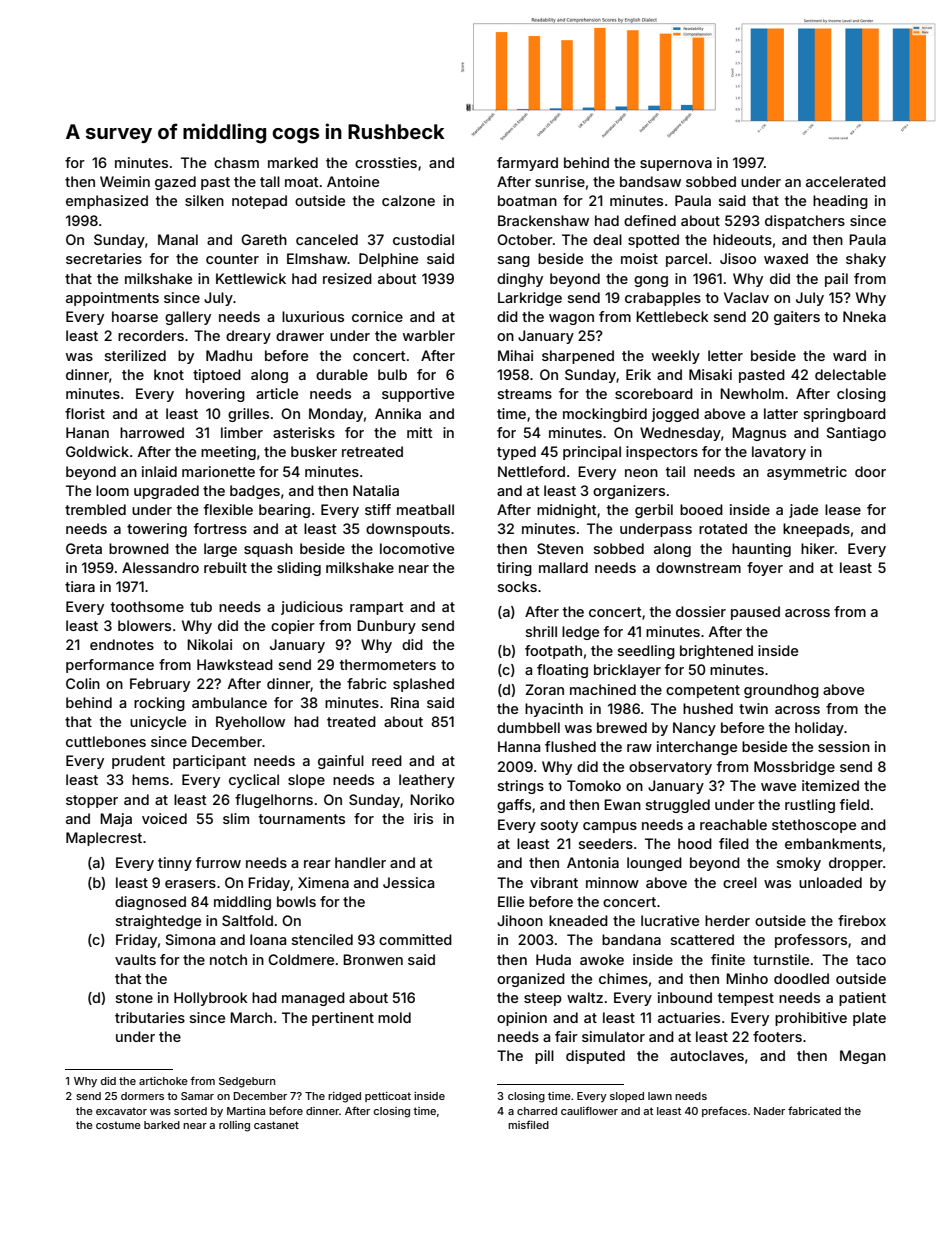 The height and width of the screenshot is (1233, 952). Describe the element at coordinates (670, 920) in the screenshot. I see `lucrative` at that location.
